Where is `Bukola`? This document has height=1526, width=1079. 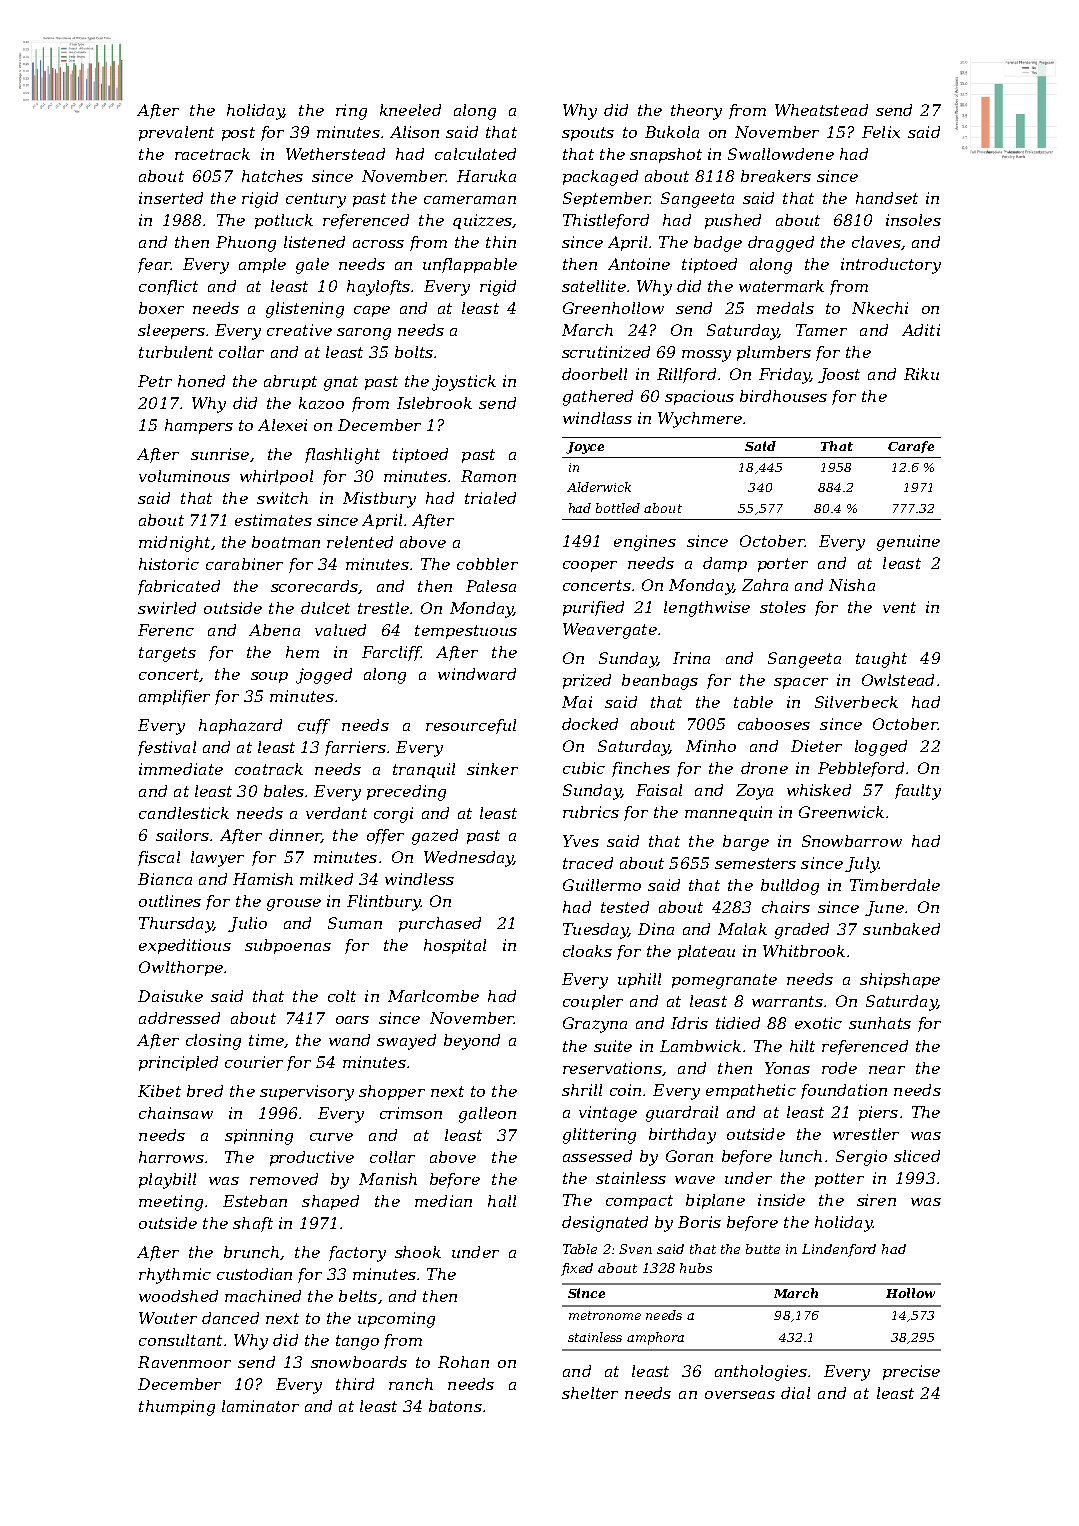
Bukola is located at coordinates (672, 132).
